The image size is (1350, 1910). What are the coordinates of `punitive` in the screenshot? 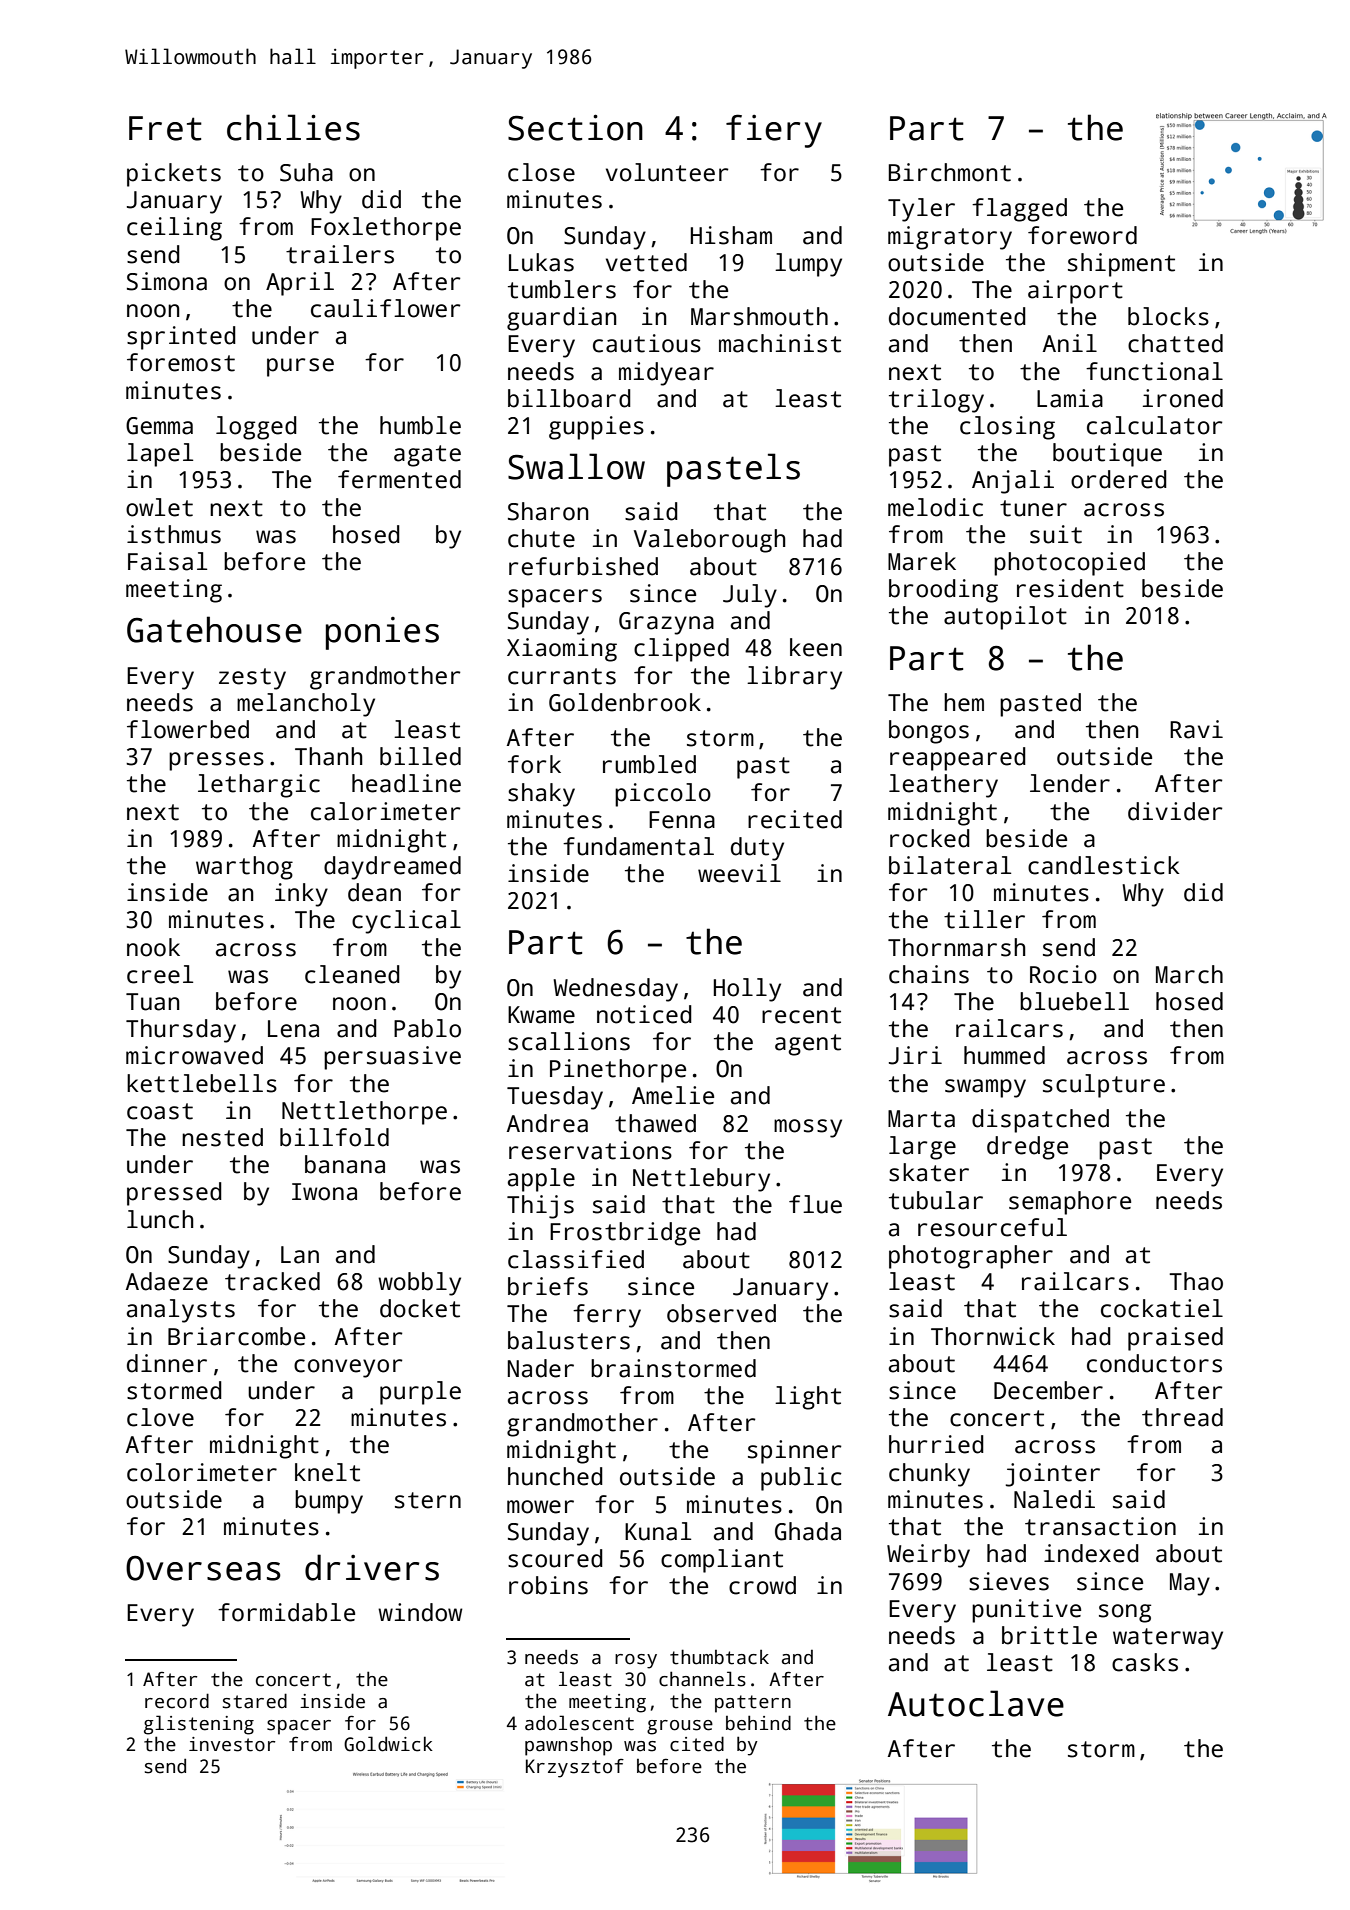 It's located at (1026, 1611).
